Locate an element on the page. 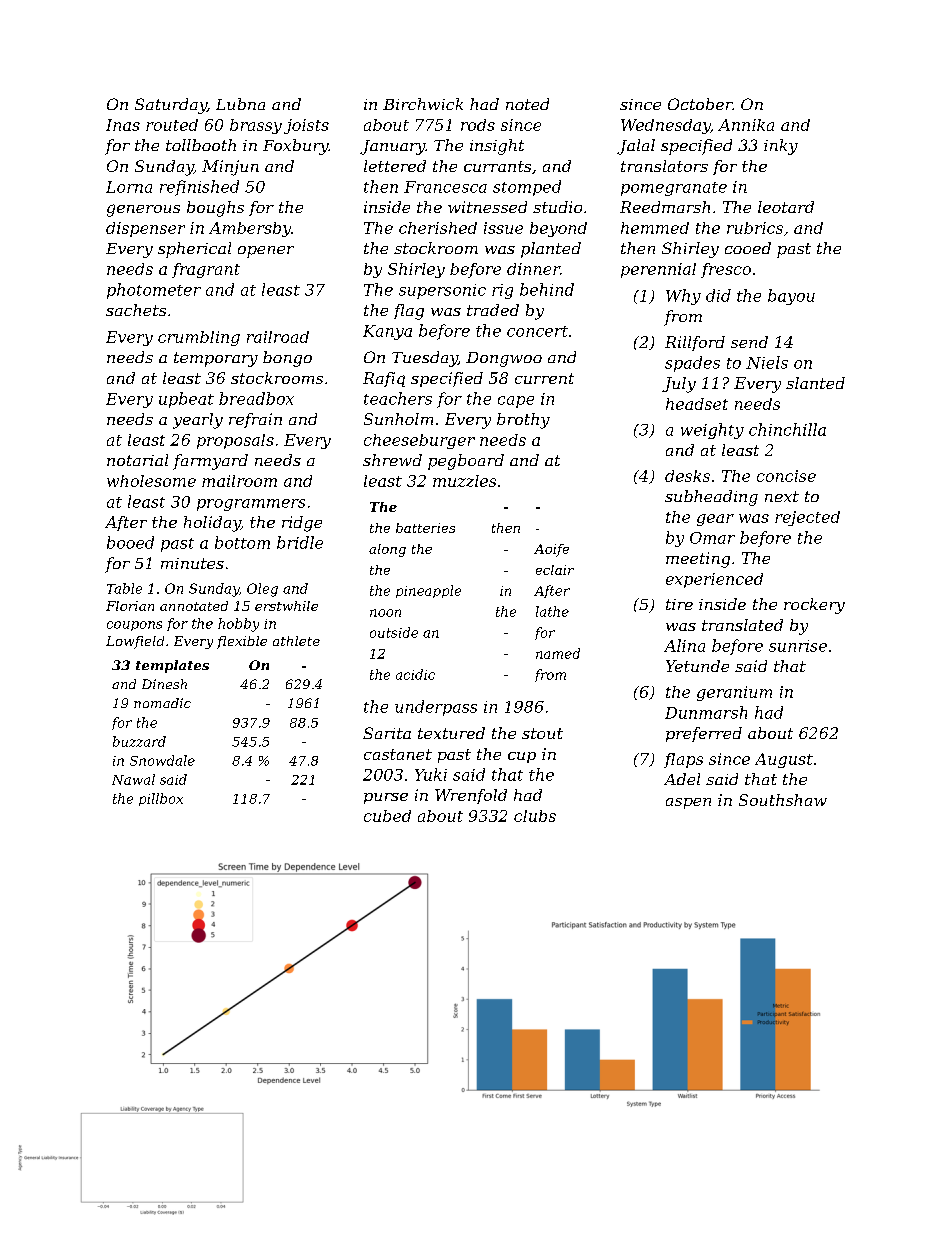  Dongwoo is located at coordinates (504, 359).
